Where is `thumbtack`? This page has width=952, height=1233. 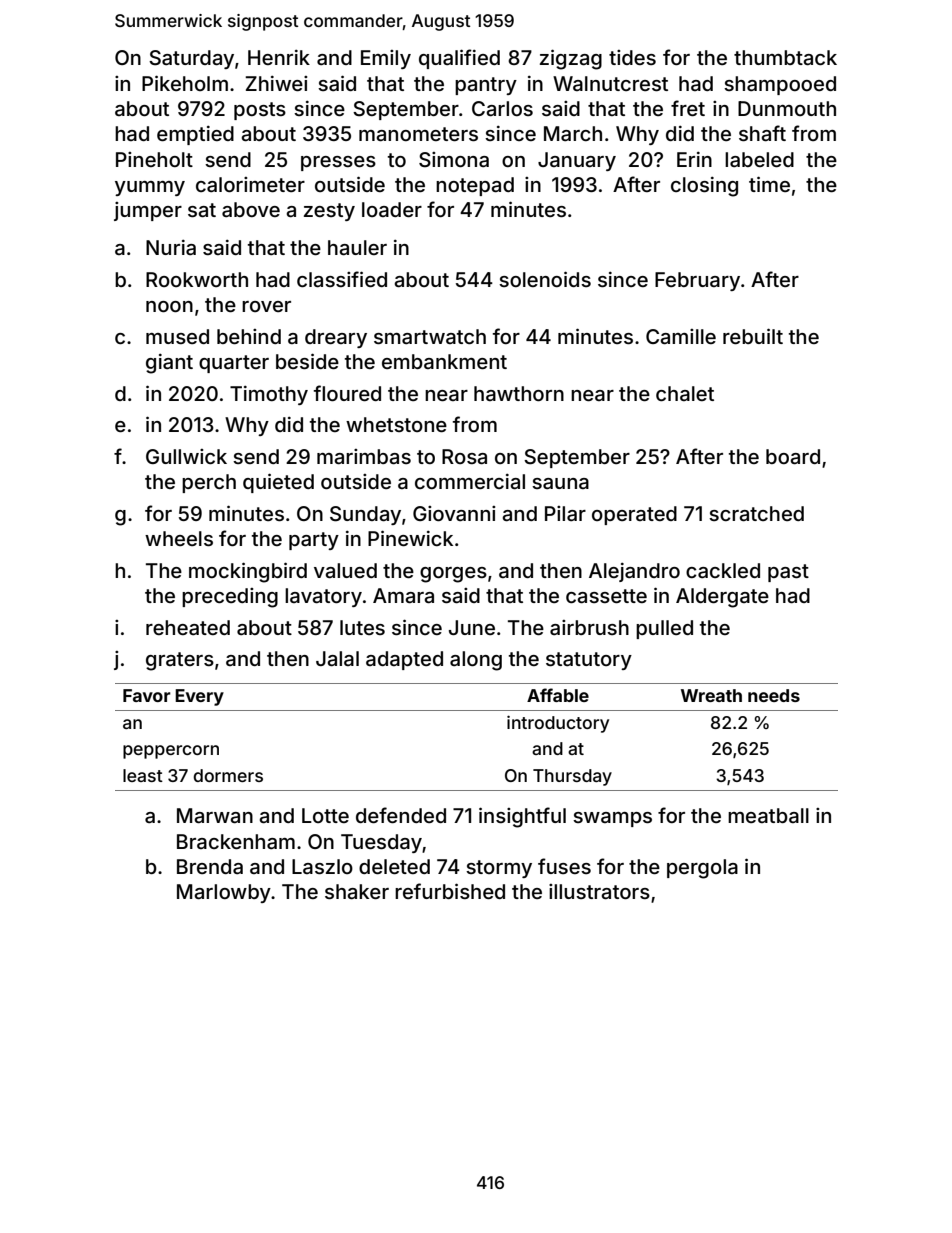 thumbtack is located at coordinates (785, 57).
